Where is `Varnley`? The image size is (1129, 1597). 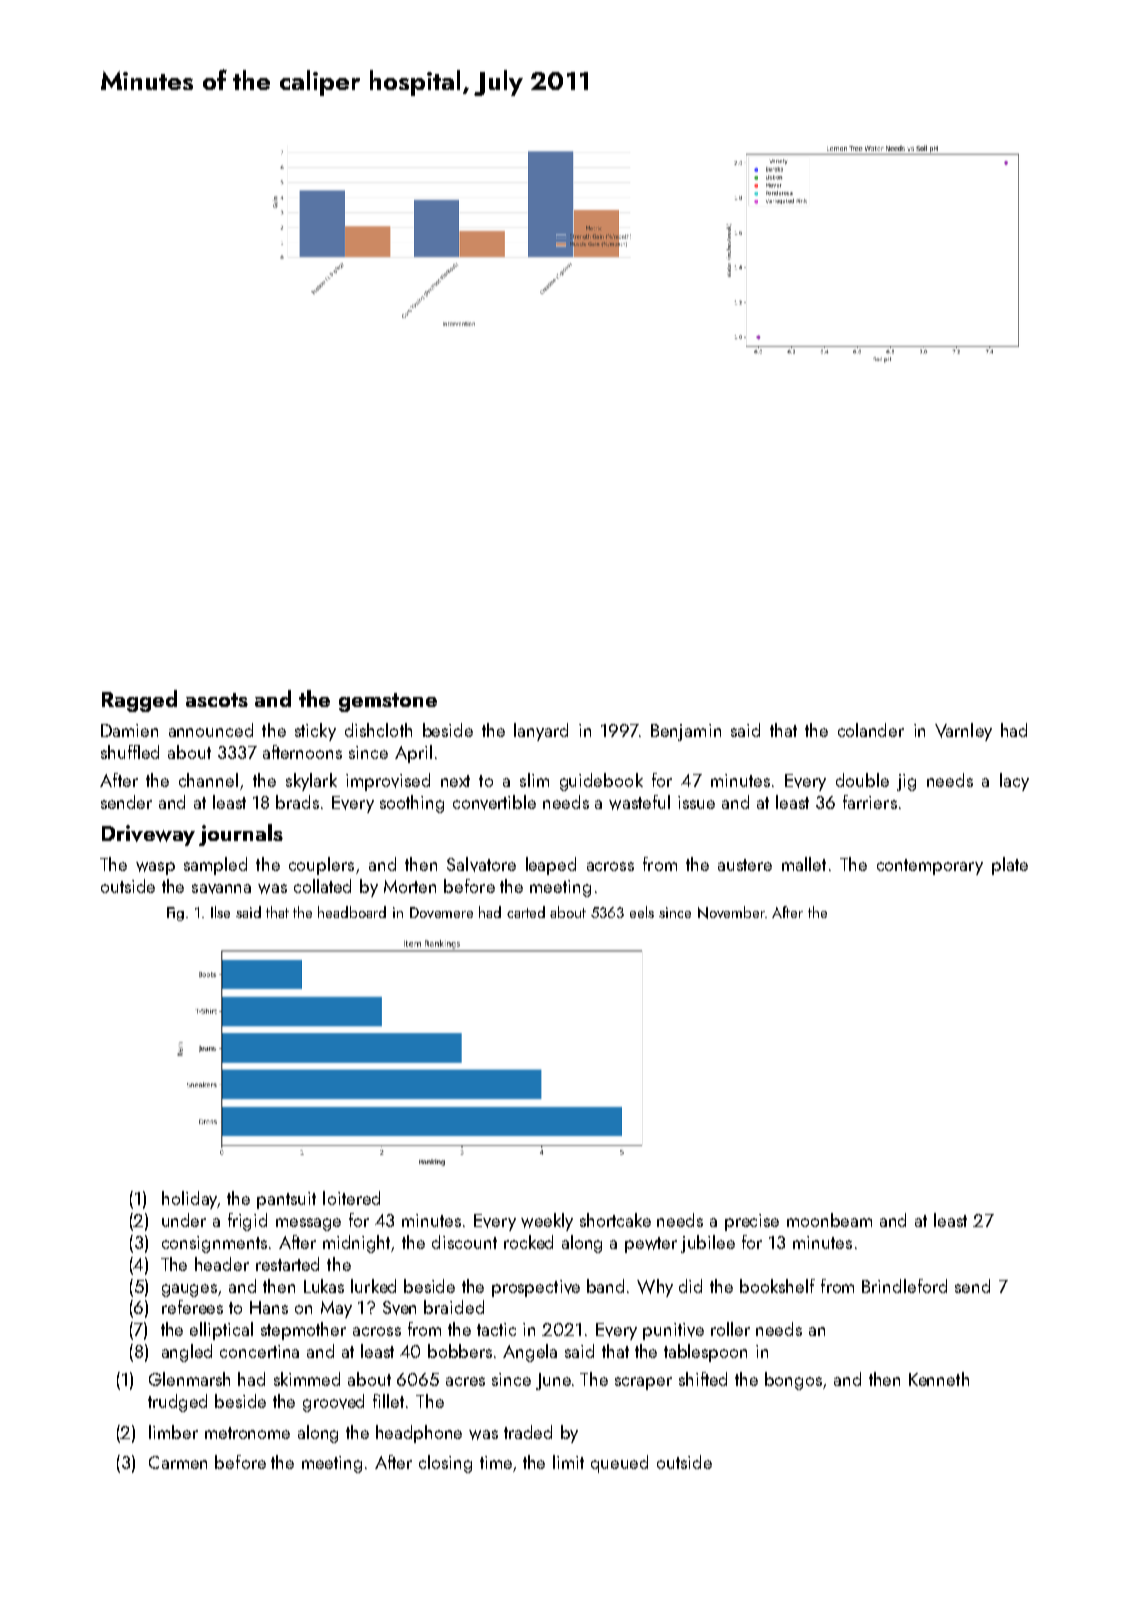 Varnley is located at coordinates (963, 732).
